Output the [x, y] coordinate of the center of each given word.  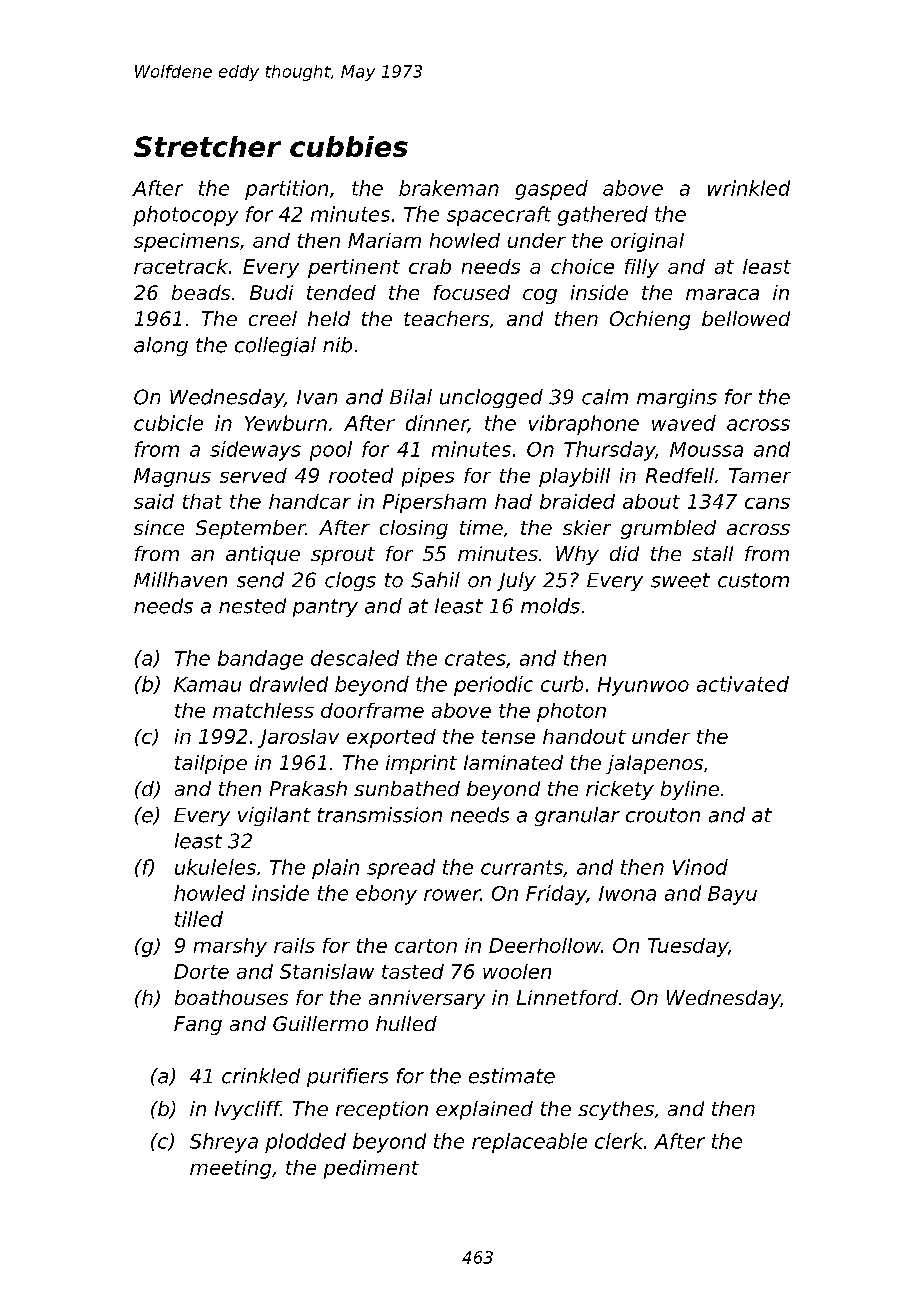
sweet [680, 580]
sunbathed [407, 788]
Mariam [384, 240]
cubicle [168, 423]
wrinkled [749, 188]
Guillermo [320, 1023]
